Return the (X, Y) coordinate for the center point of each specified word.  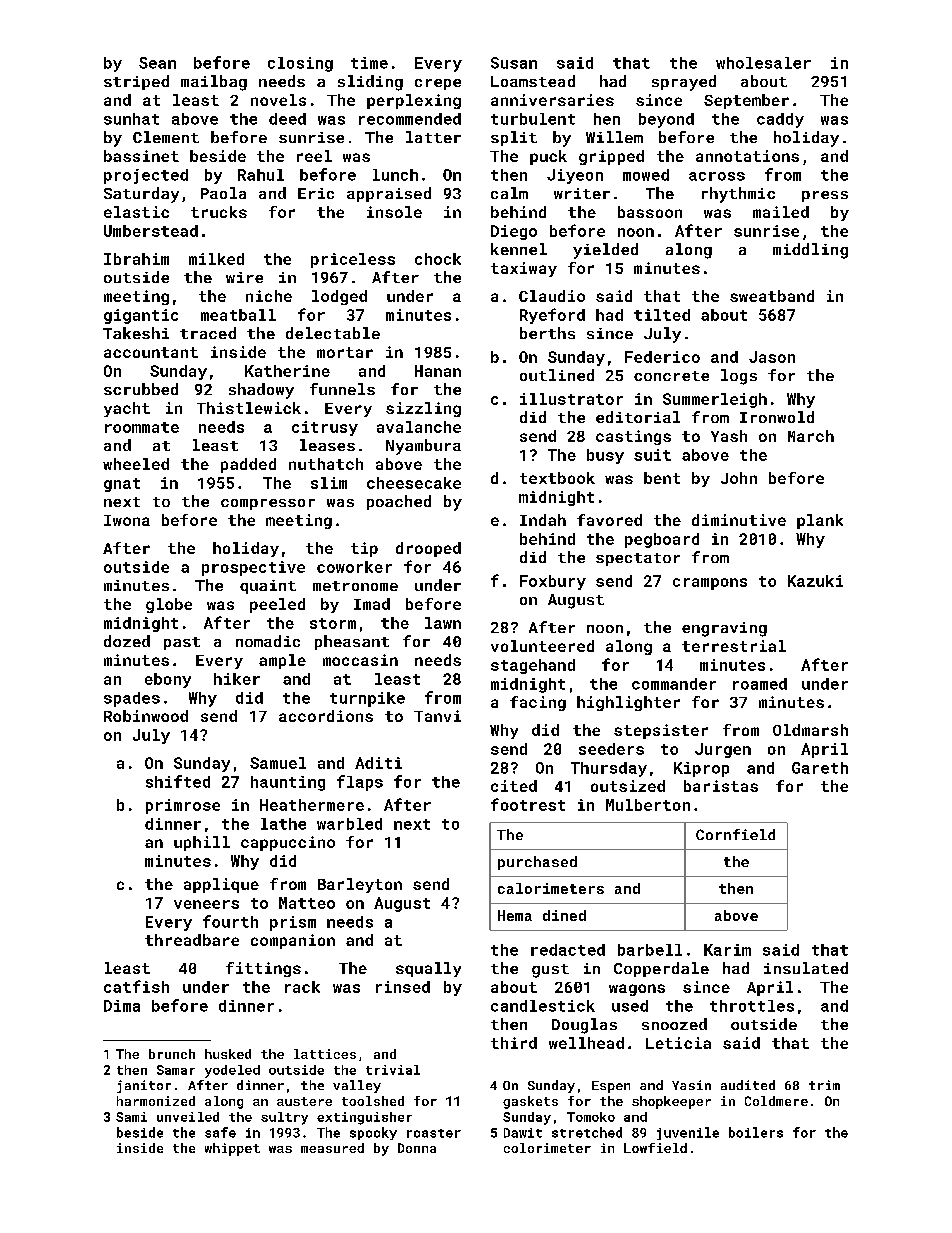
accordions (326, 716)
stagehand (533, 666)
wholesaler (763, 63)
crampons (710, 584)
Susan (514, 63)
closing (300, 64)
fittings (263, 969)
